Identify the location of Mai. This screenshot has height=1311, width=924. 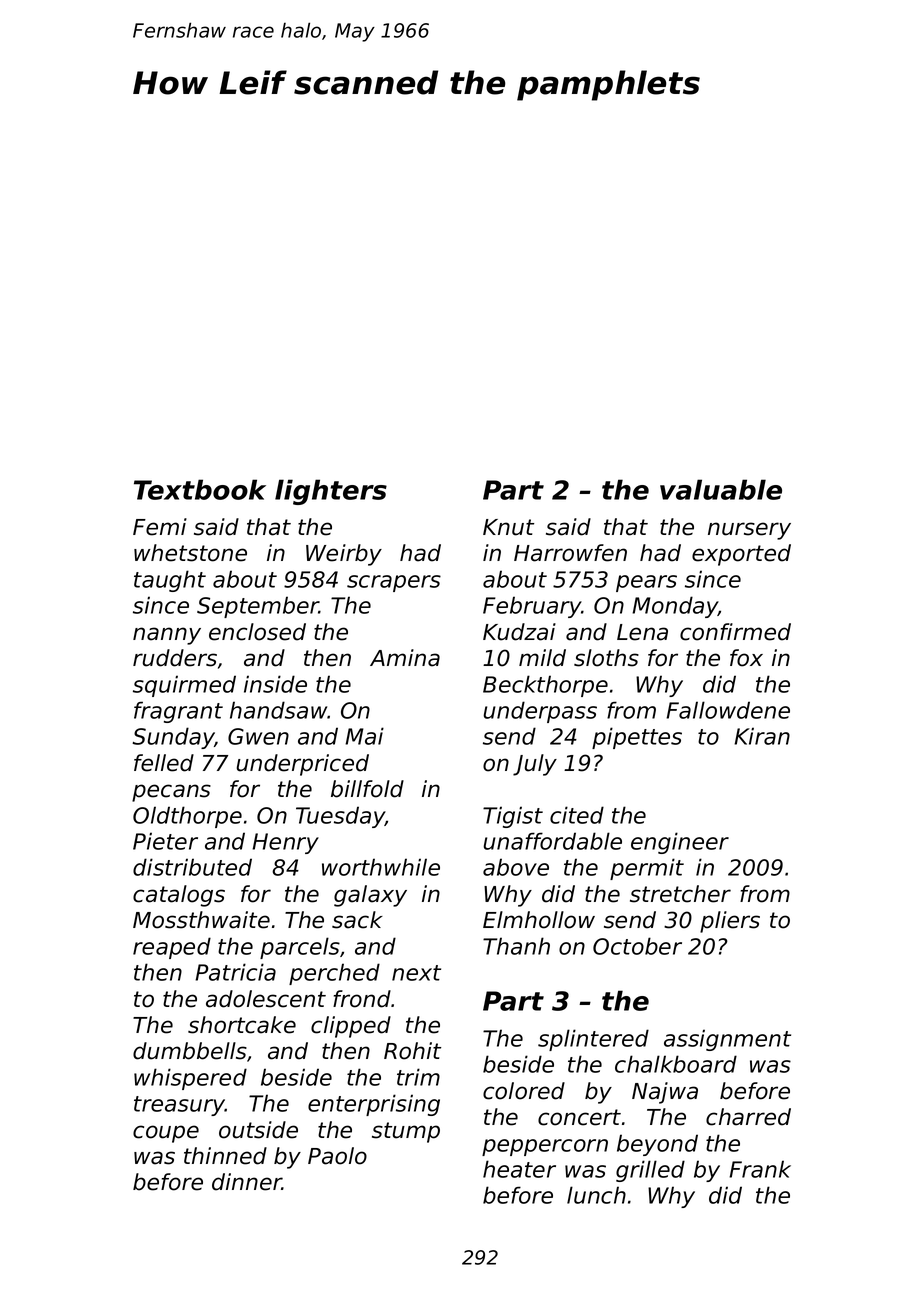
(364, 736).
